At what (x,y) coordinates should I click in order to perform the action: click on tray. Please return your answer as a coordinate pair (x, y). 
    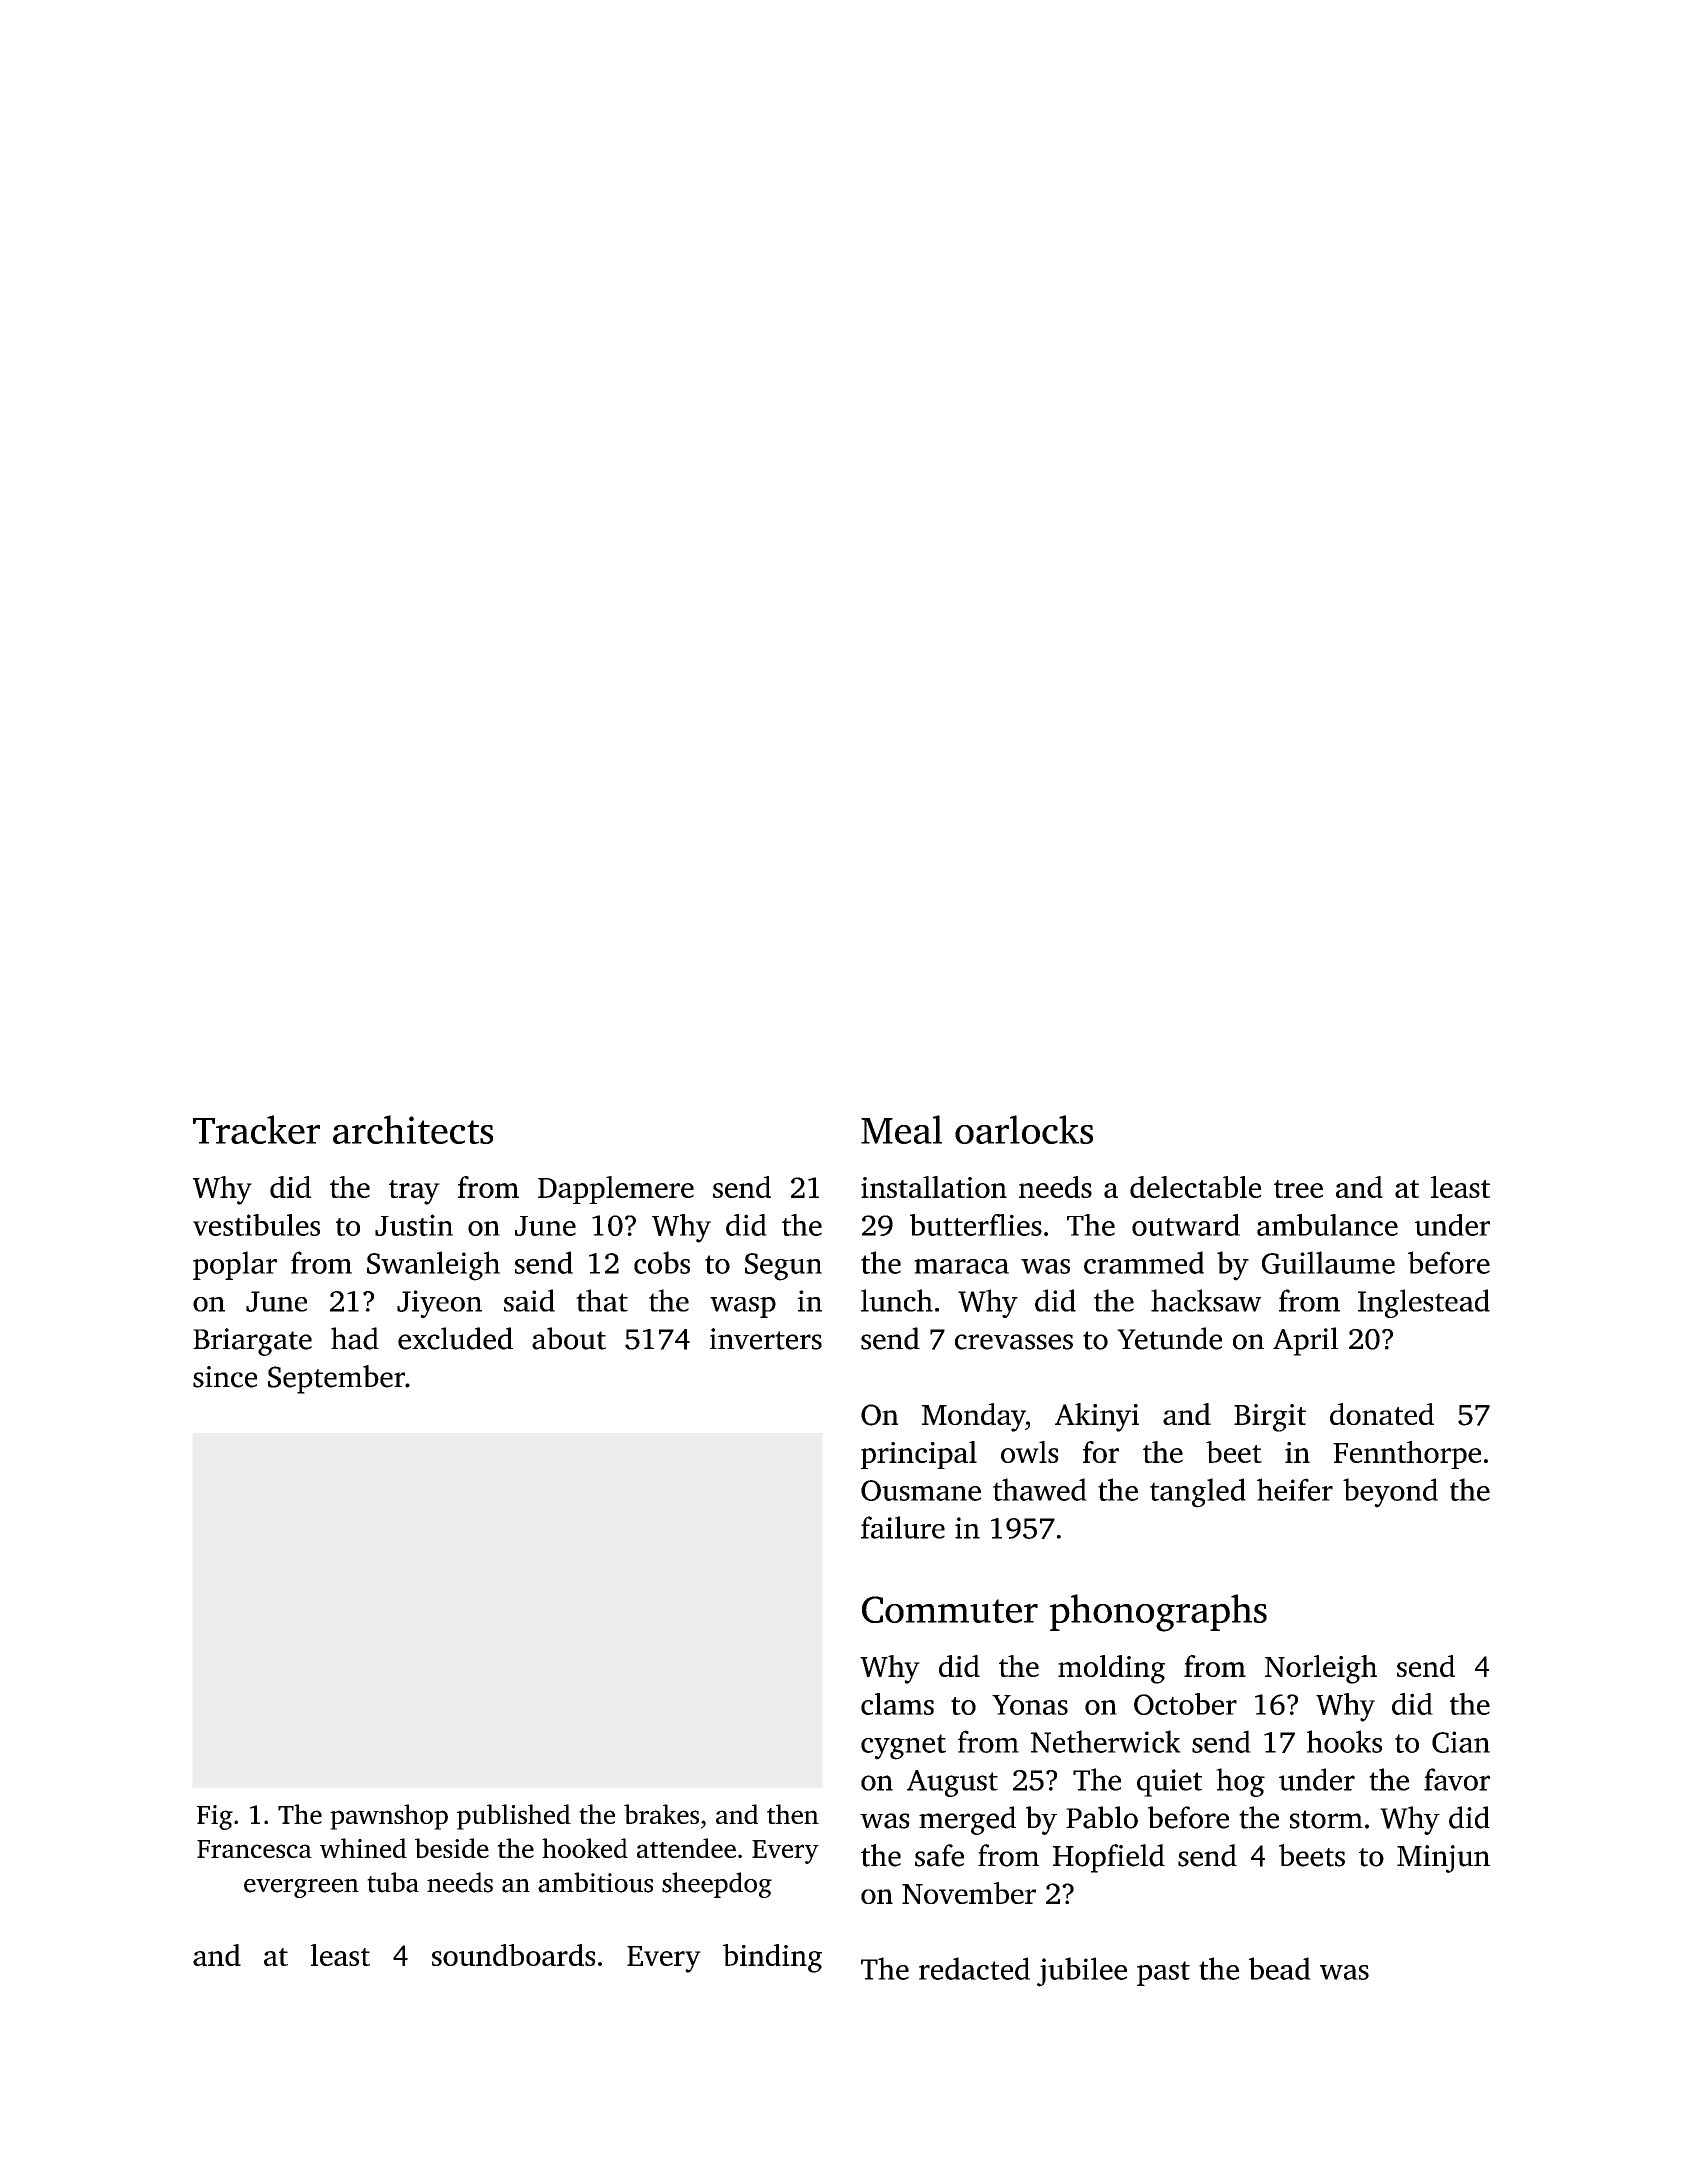
    Looking at the image, I should click on (414, 1192).
